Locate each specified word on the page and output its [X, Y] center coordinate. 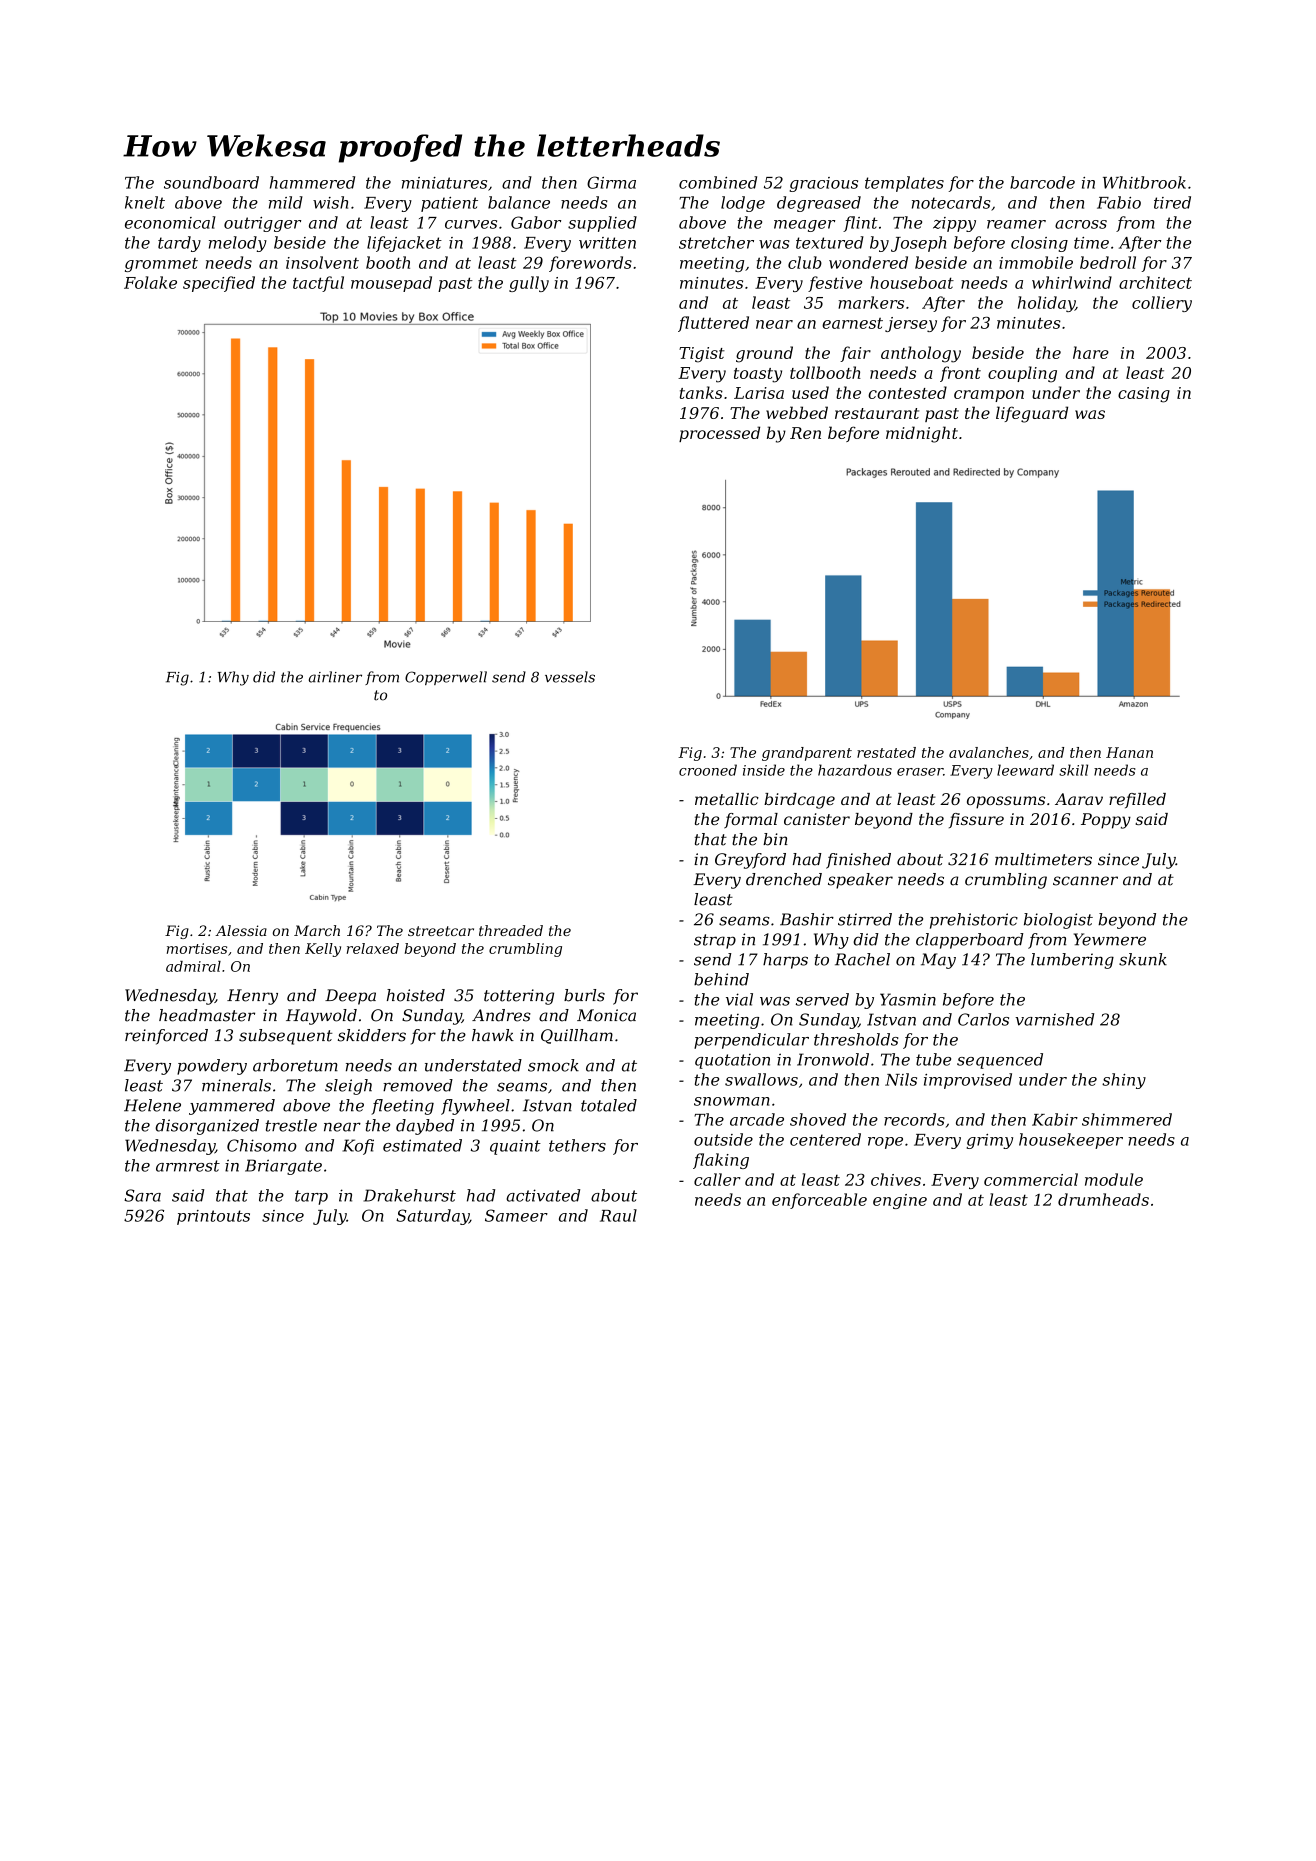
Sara [142, 1195]
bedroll [1108, 262]
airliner [335, 677]
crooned [708, 770]
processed [719, 434]
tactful [318, 284]
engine [900, 1201]
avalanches [989, 752]
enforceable [819, 1201]
